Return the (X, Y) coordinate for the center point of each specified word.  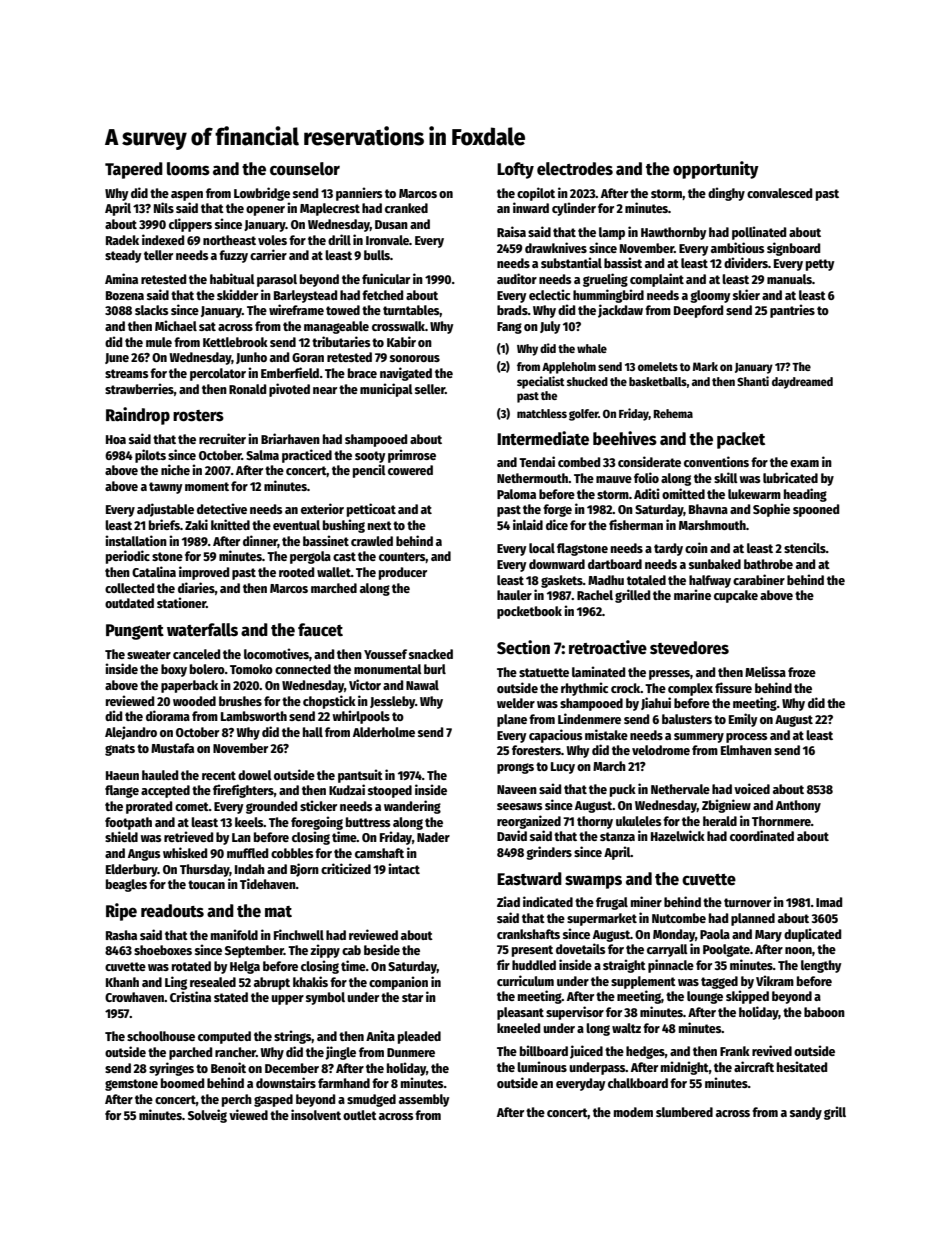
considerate (649, 461)
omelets (658, 366)
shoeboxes (163, 950)
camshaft (379, 853)
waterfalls (202, 630)
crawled (372, 541)
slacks (151, 310)
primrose (412, 456)
